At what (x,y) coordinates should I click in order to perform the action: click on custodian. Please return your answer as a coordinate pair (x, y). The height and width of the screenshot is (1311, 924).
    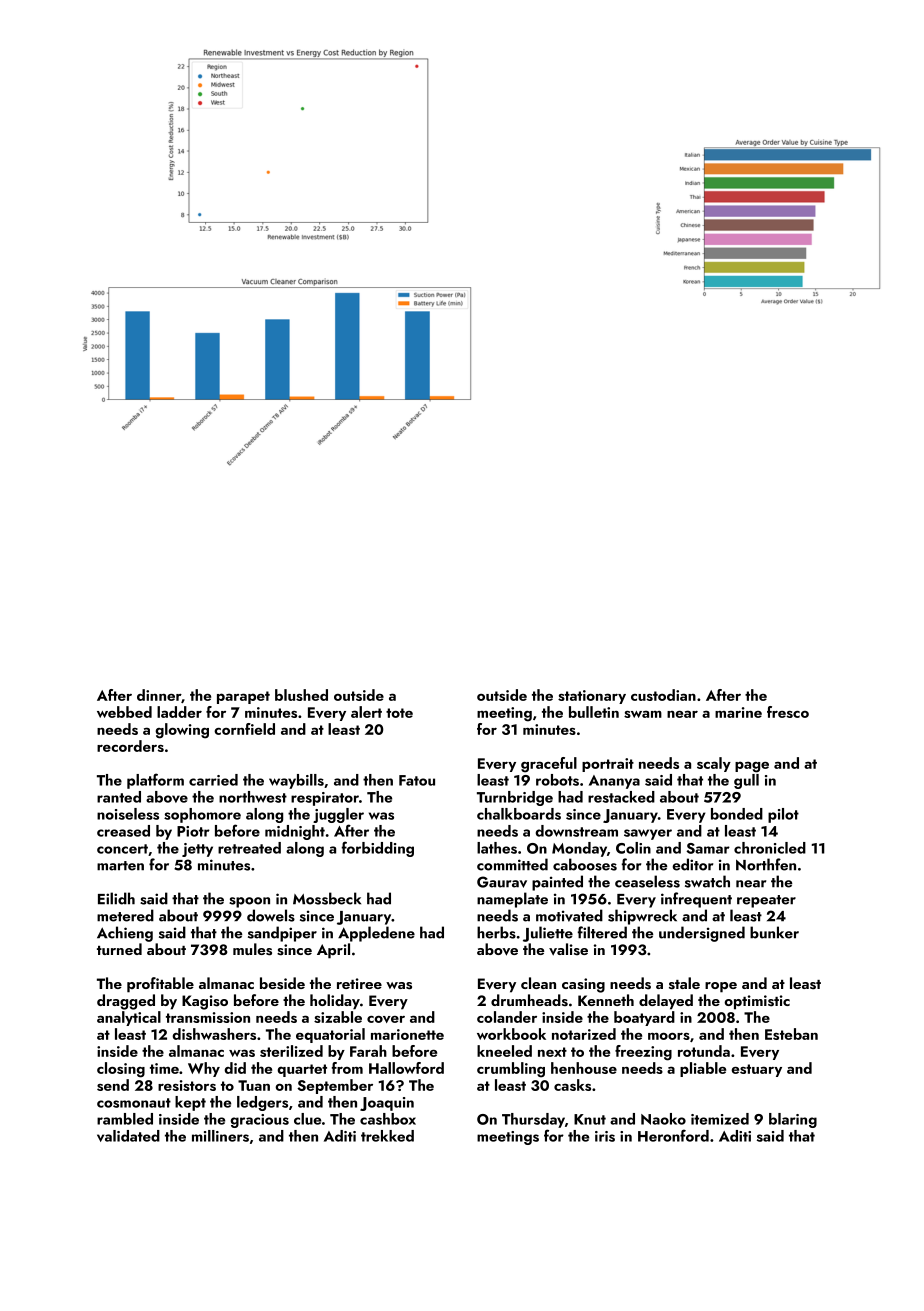
    Looking at the image, I should click on (663, 695).
